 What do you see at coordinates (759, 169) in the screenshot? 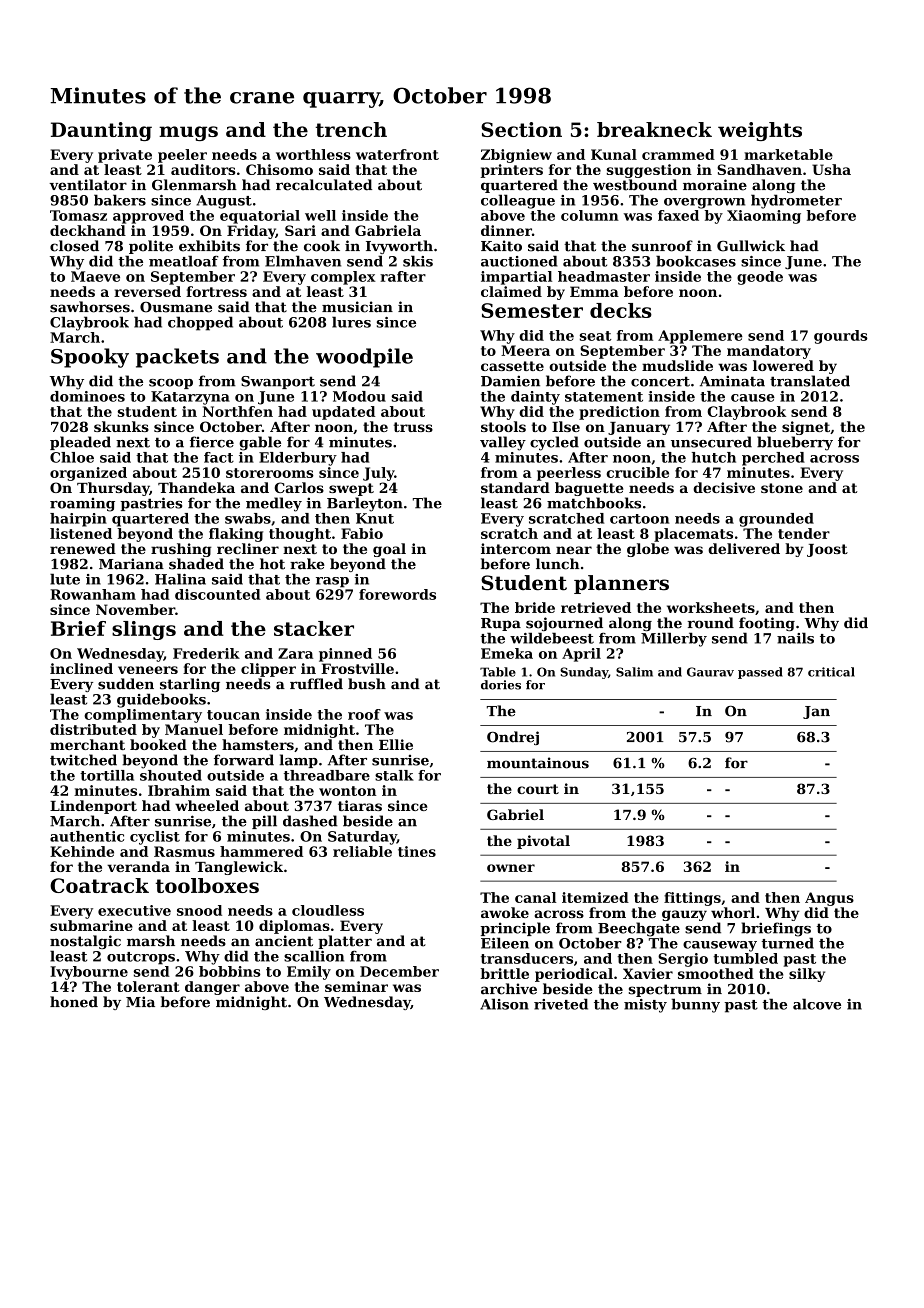
I see `Sandhaven` at bounding box center [759, 169].
